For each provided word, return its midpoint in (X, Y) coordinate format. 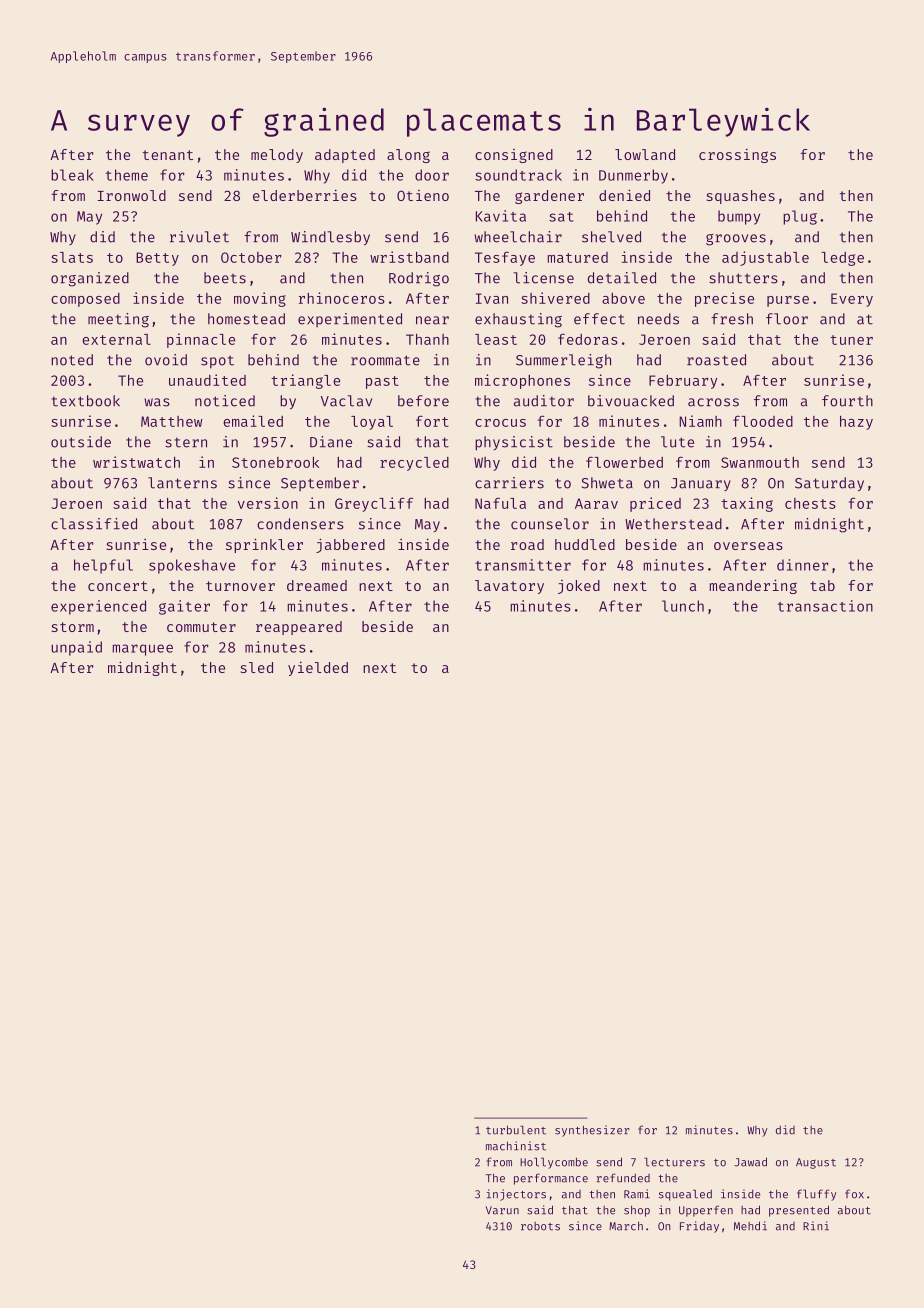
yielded (318, 668)
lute (677, 442)
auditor (544, 401)
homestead (246, 319)
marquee (143, 650)
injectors (516, 1195)
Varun (502, 1210)
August (816, 1163)
